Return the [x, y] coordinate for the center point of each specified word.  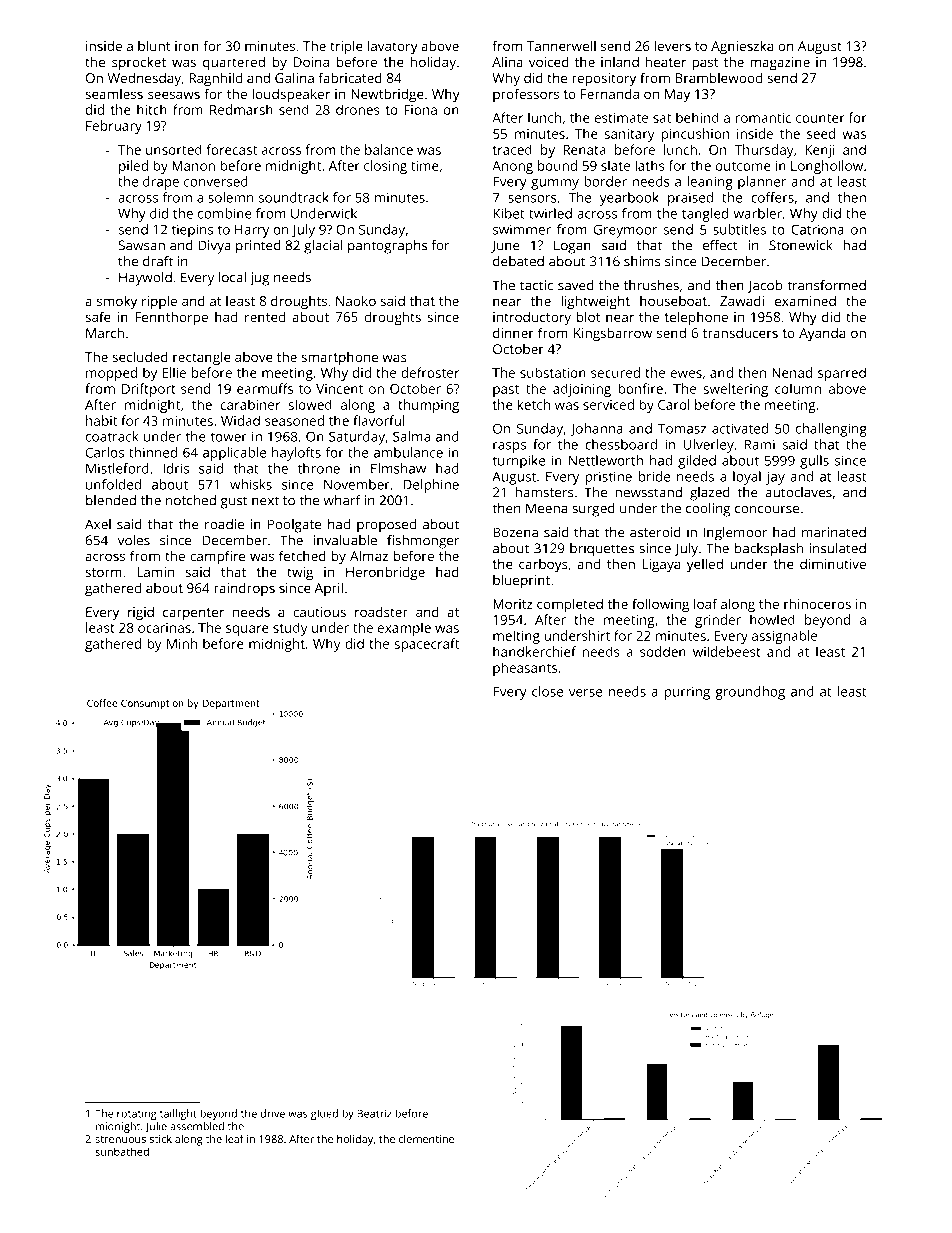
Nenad [792, 372]
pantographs [387, 247]
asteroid [655, 532]
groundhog [750, 693]
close [547, 691]
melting [516, 637]
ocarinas [164, 628]
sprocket [139, 63]
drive [272, 1113]
